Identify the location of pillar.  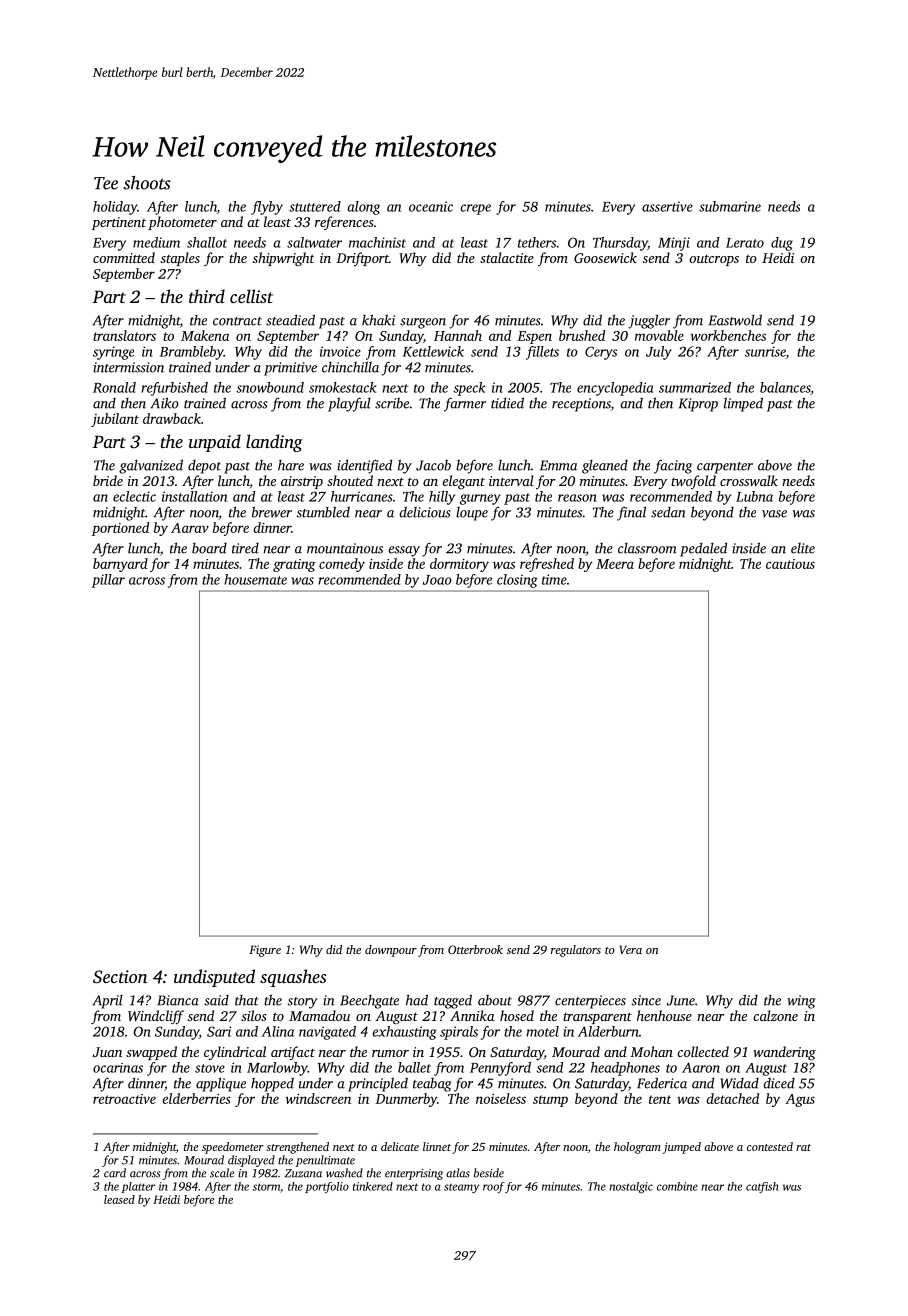
(108, 581).
